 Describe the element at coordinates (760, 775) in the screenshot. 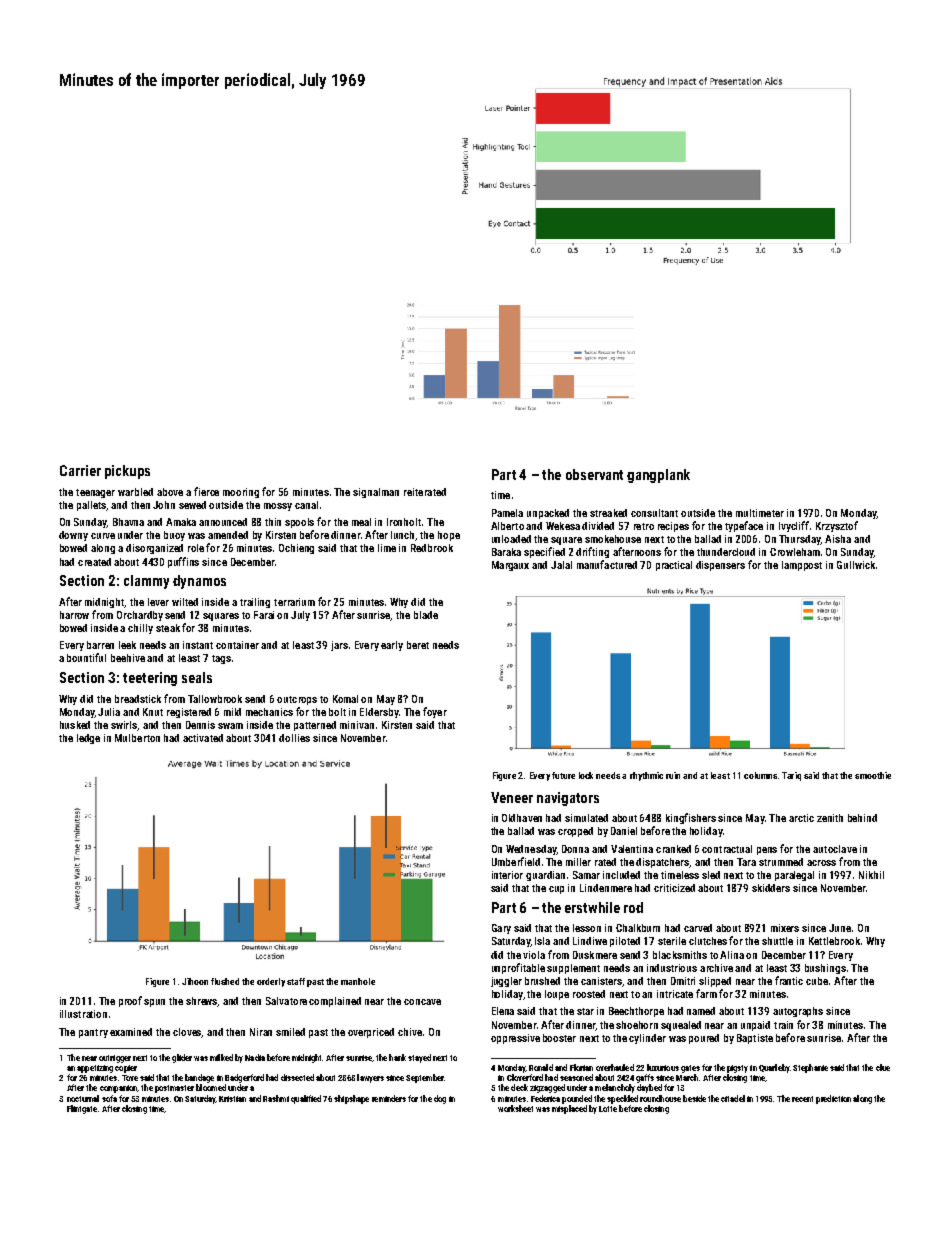

I see `columns` at that location.
